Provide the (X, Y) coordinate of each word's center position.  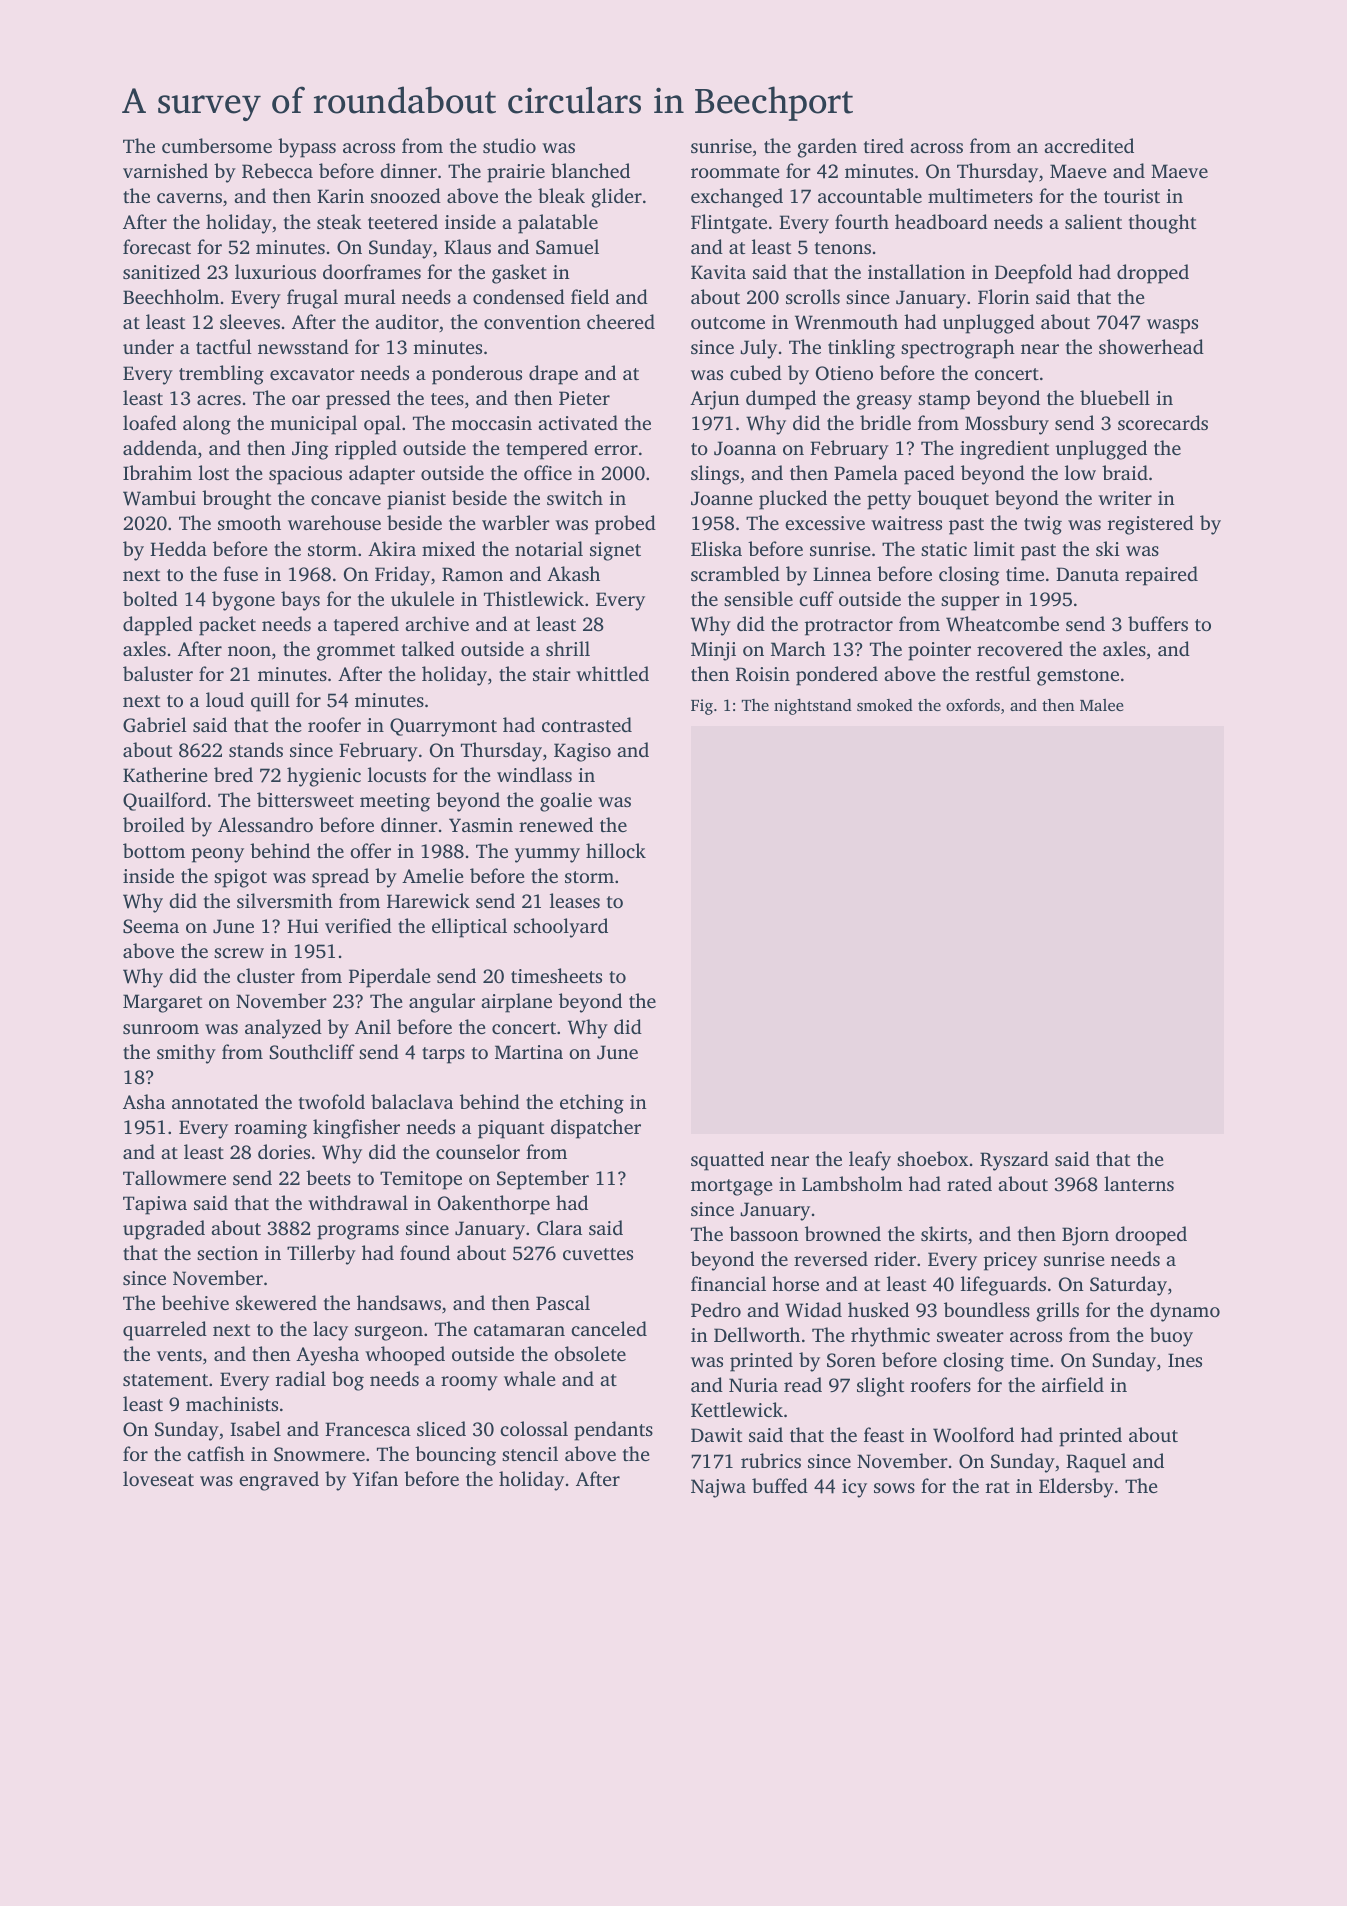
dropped (1153, 274)
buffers (1158, 623)
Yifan (375, 1478)
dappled (158, 626)
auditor (407, 321)
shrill (568, 648)
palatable (558, 224)
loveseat (158, 1478)
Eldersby (1076, 1488)
